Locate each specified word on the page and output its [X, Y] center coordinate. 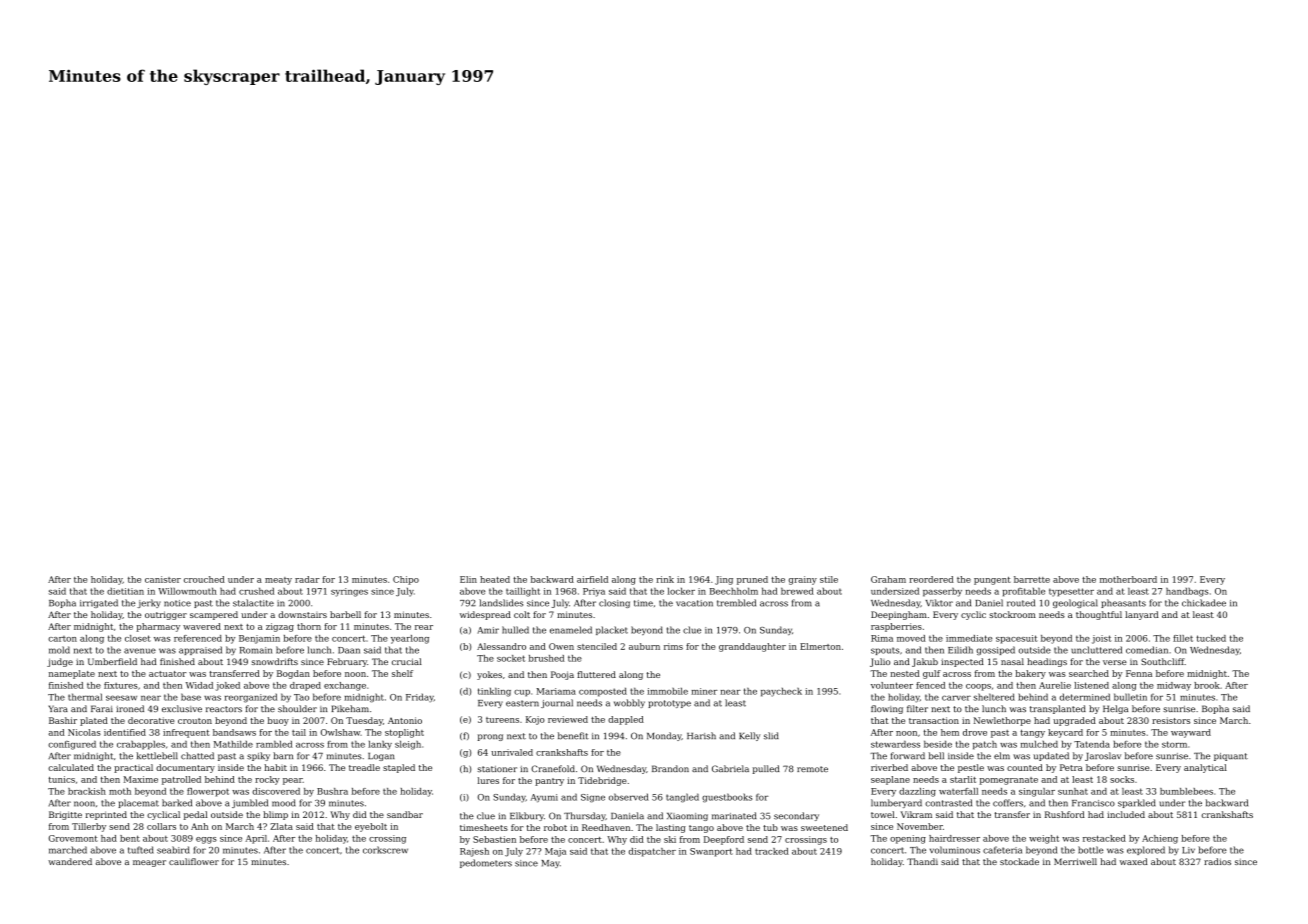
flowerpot [208, 792]
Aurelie [1055, 685]
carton [62, 639]
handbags [1187, 592]
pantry [549, 782]
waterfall [958, 791]
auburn [644, 646]
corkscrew [385, 850]
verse [1115, 662]
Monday [664, 736]
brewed [797, 591]
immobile [667, 691]
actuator [168, 674]
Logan [381, 757]
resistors [1171, 720]
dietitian [125, 591]
